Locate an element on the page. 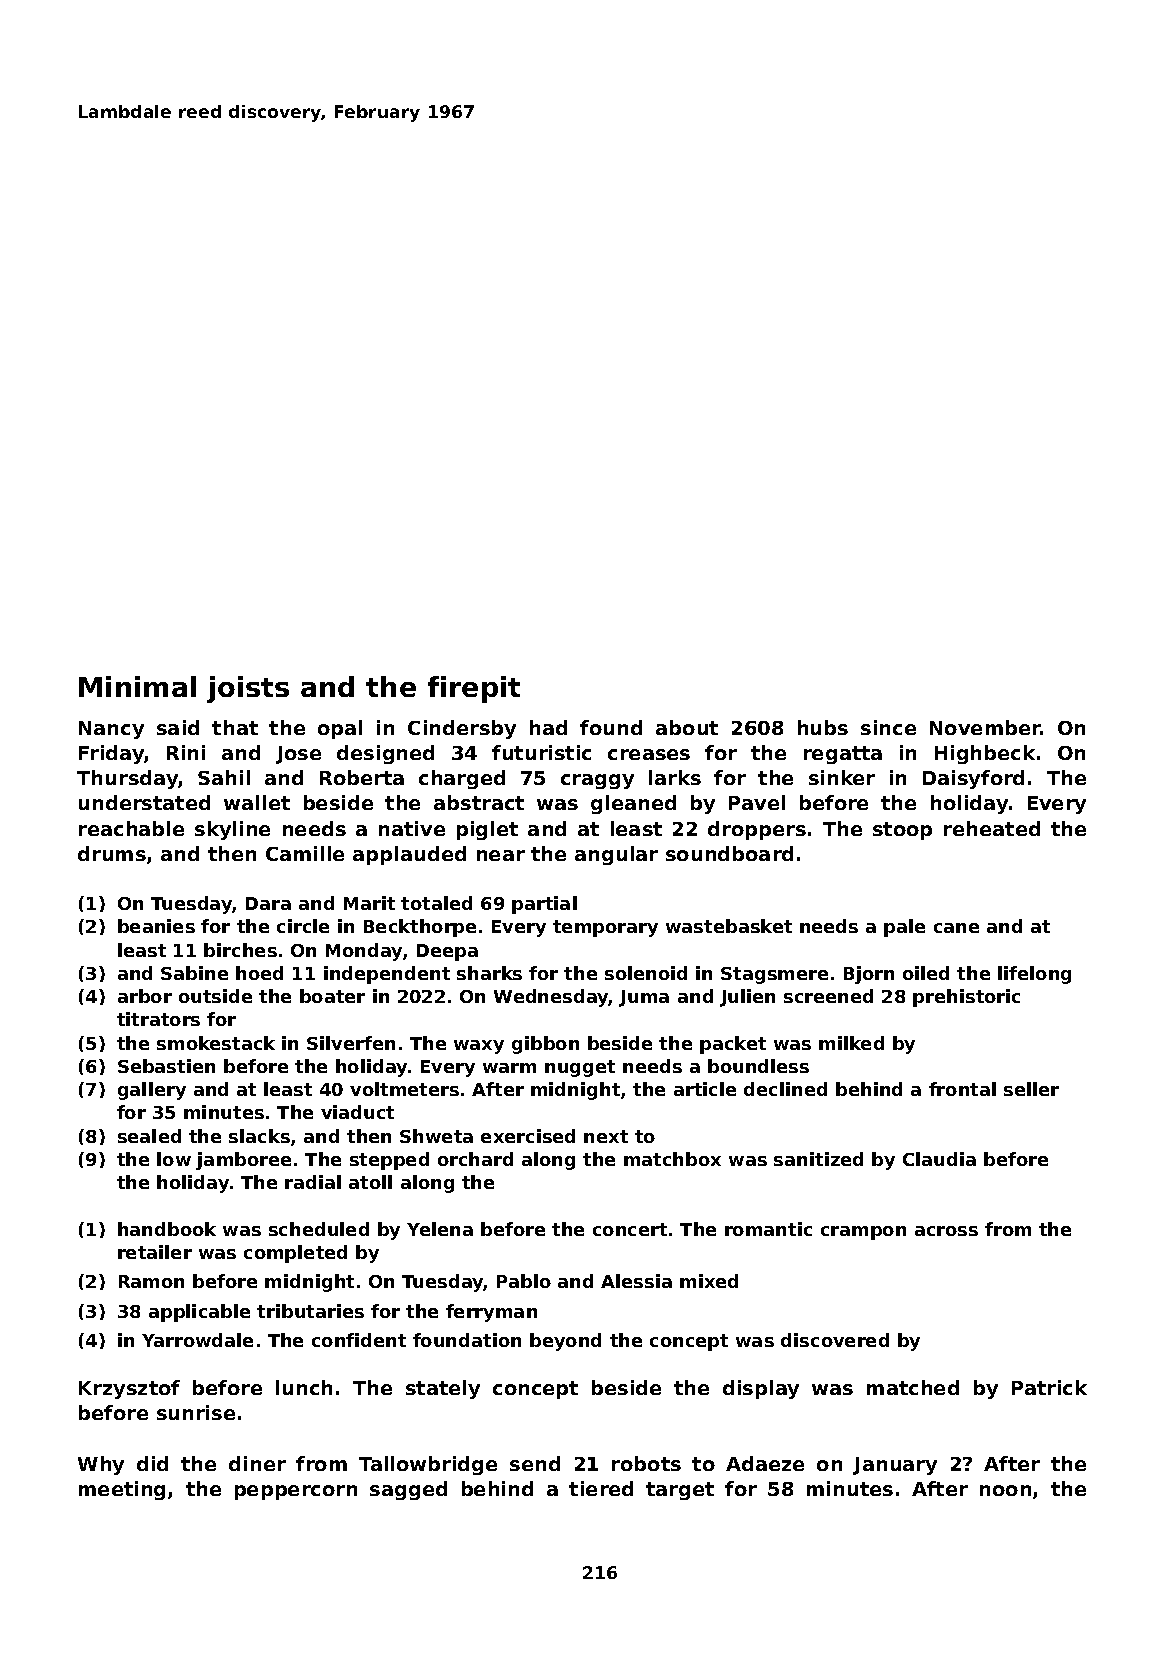  ferryman is located at coordinates (491, 1313).
